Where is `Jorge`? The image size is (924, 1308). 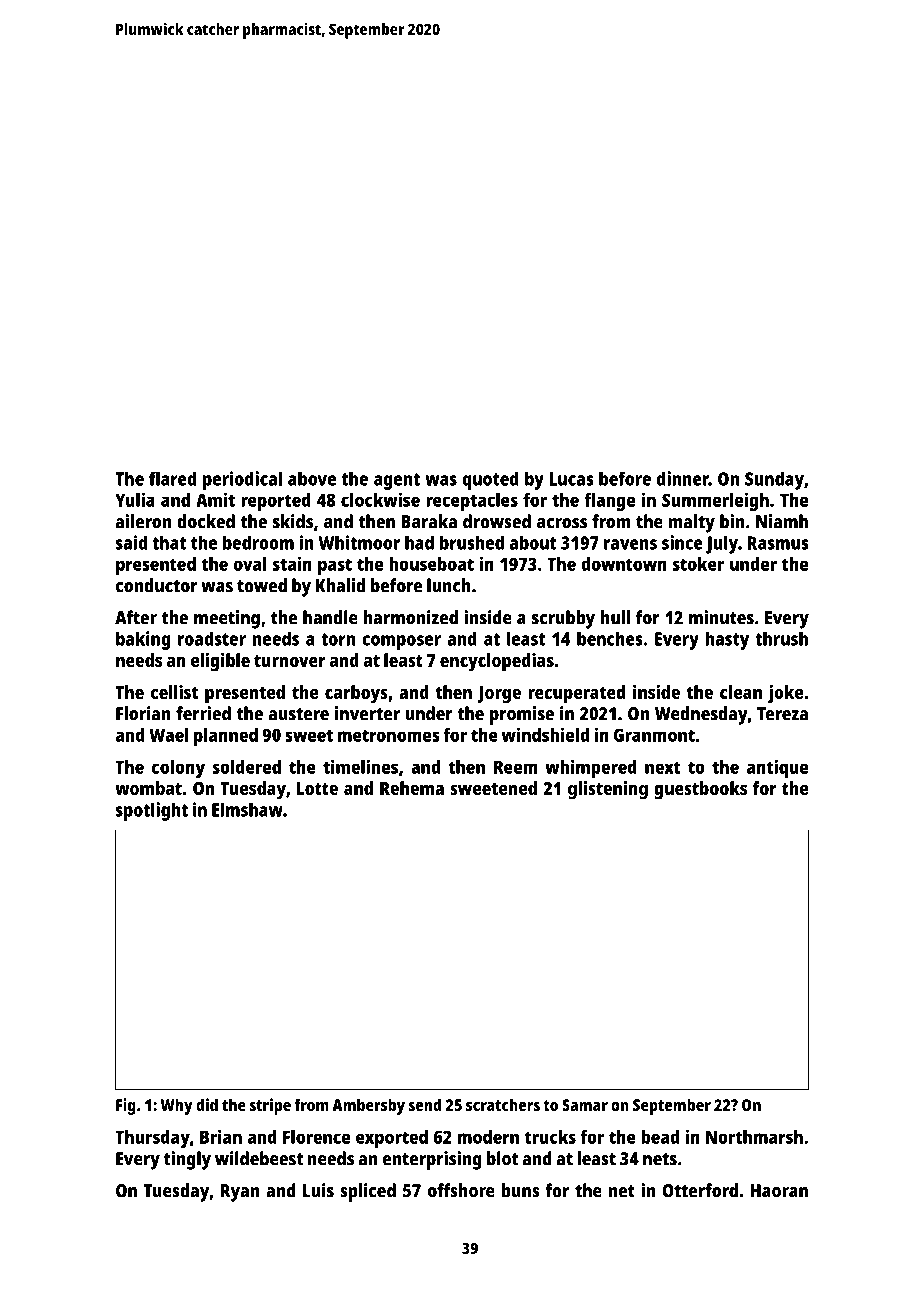 Jorge is located at coordinates (499, 695).
